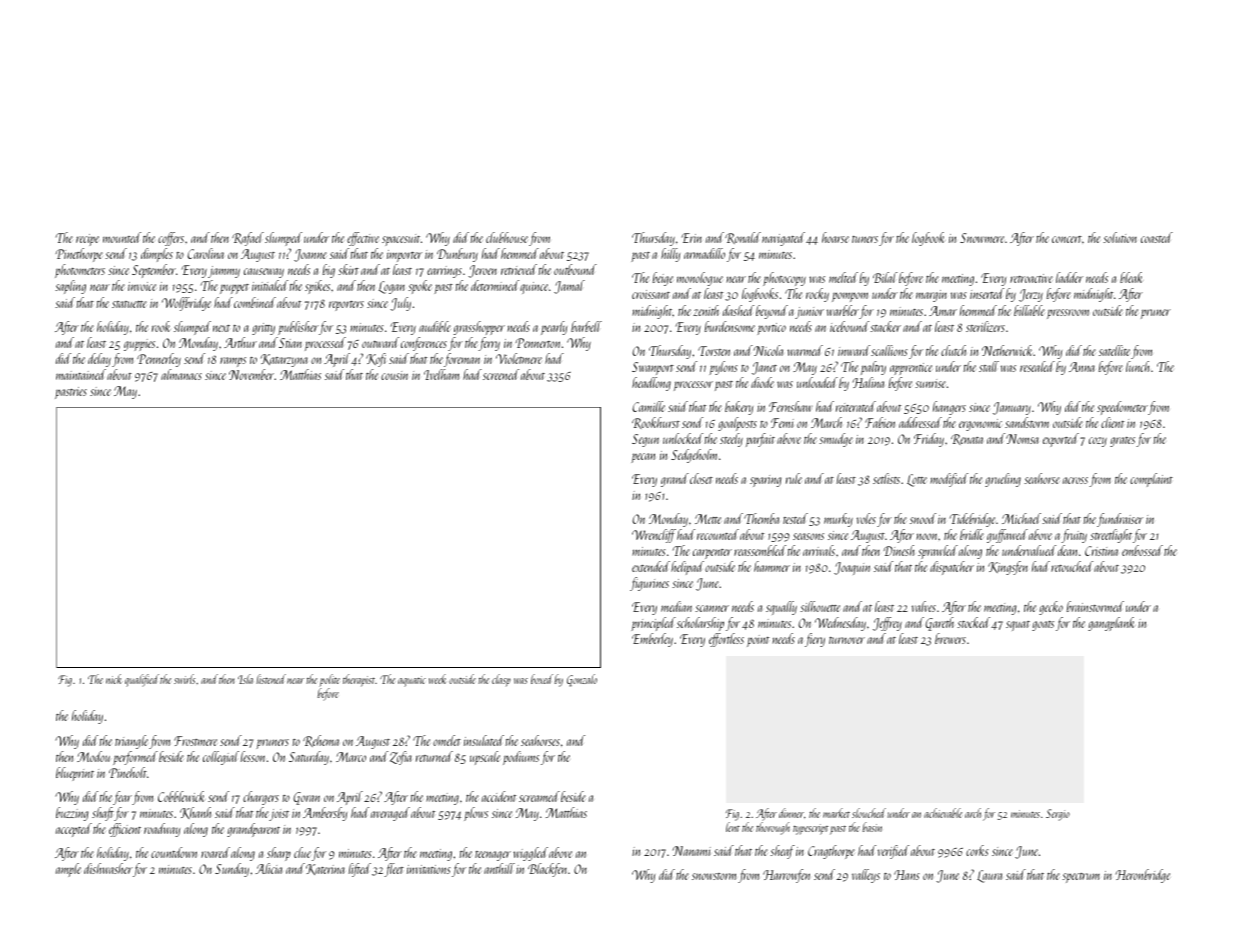 This screenshot has width=1233, height=952. Describe the element at coordinates (701, 478) in the screenshot. I see `closet` at that location.
